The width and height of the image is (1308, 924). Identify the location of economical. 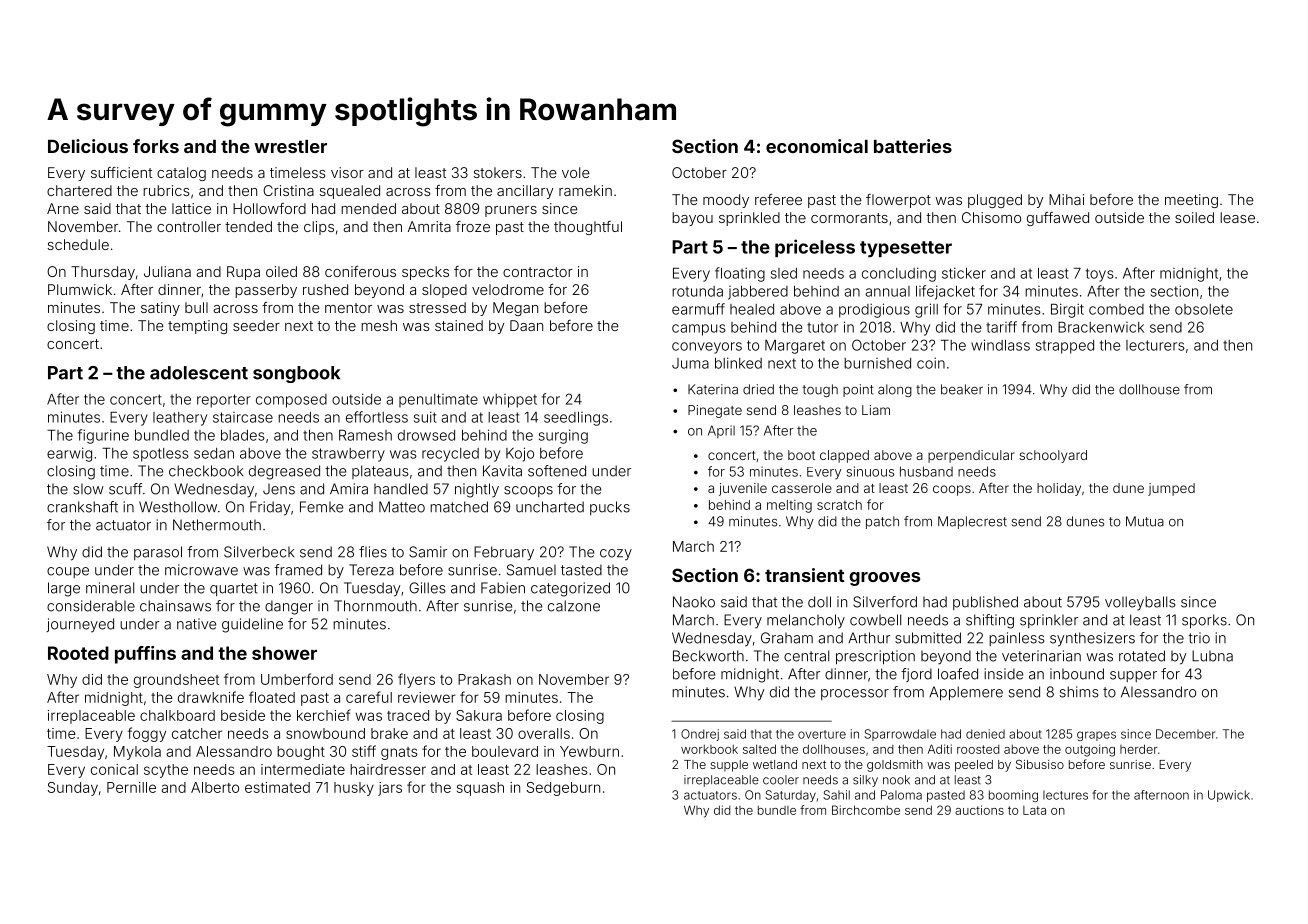
(817, 146).
